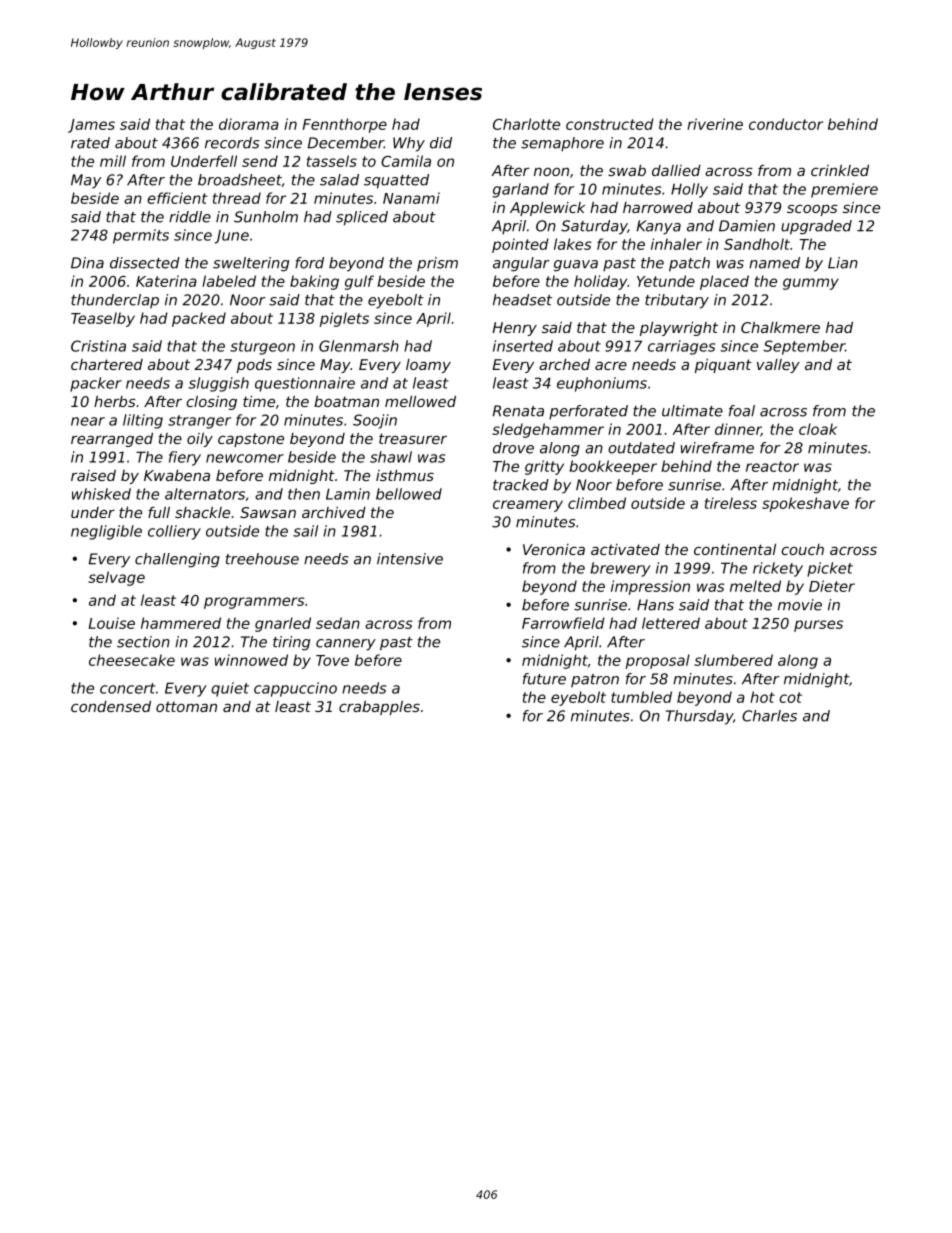  Describe the element at coordinates (186, 706) in the image. I see `ottoman` at that location.
